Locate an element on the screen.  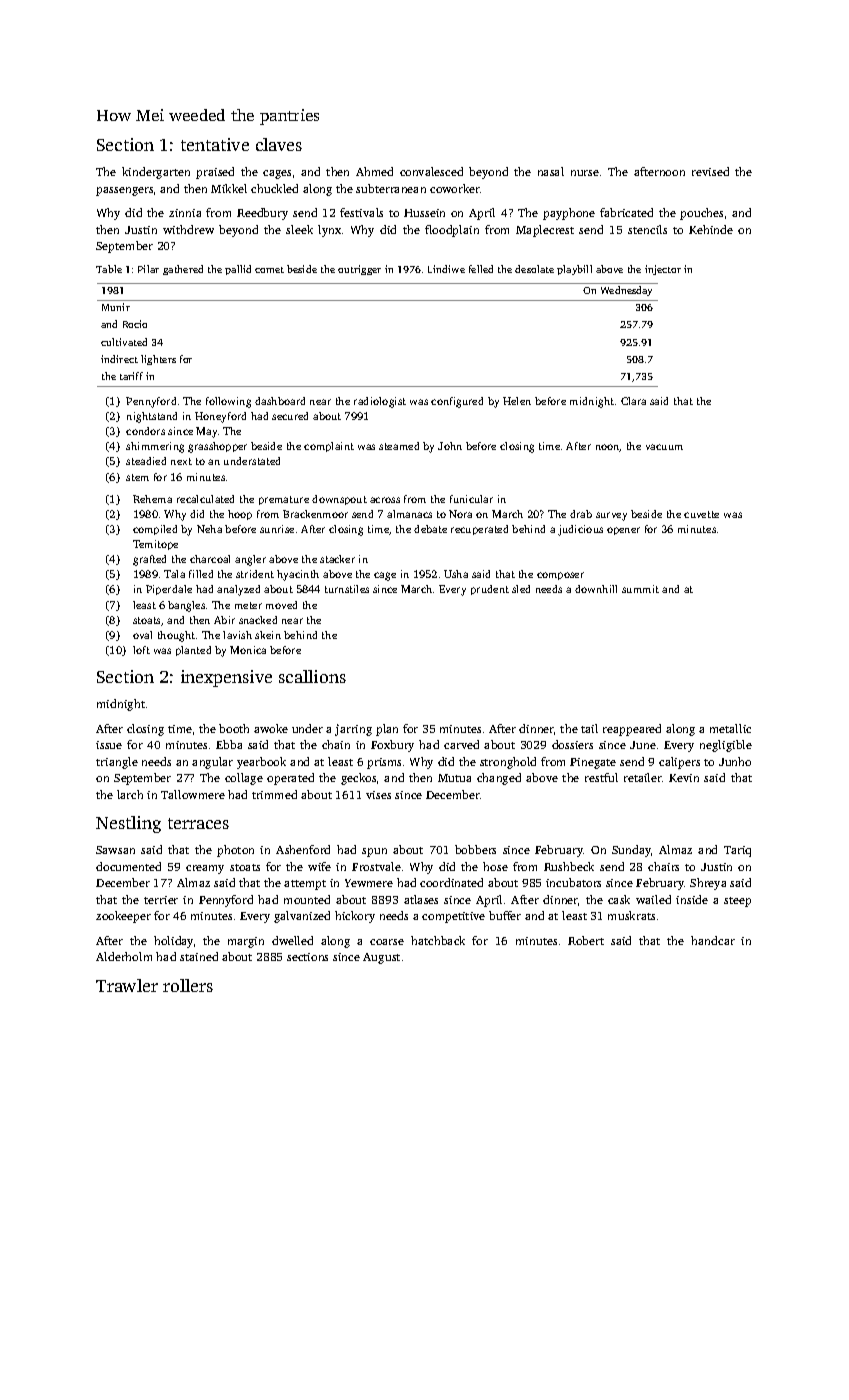
cuvette is located at coordinates (701, 514).
